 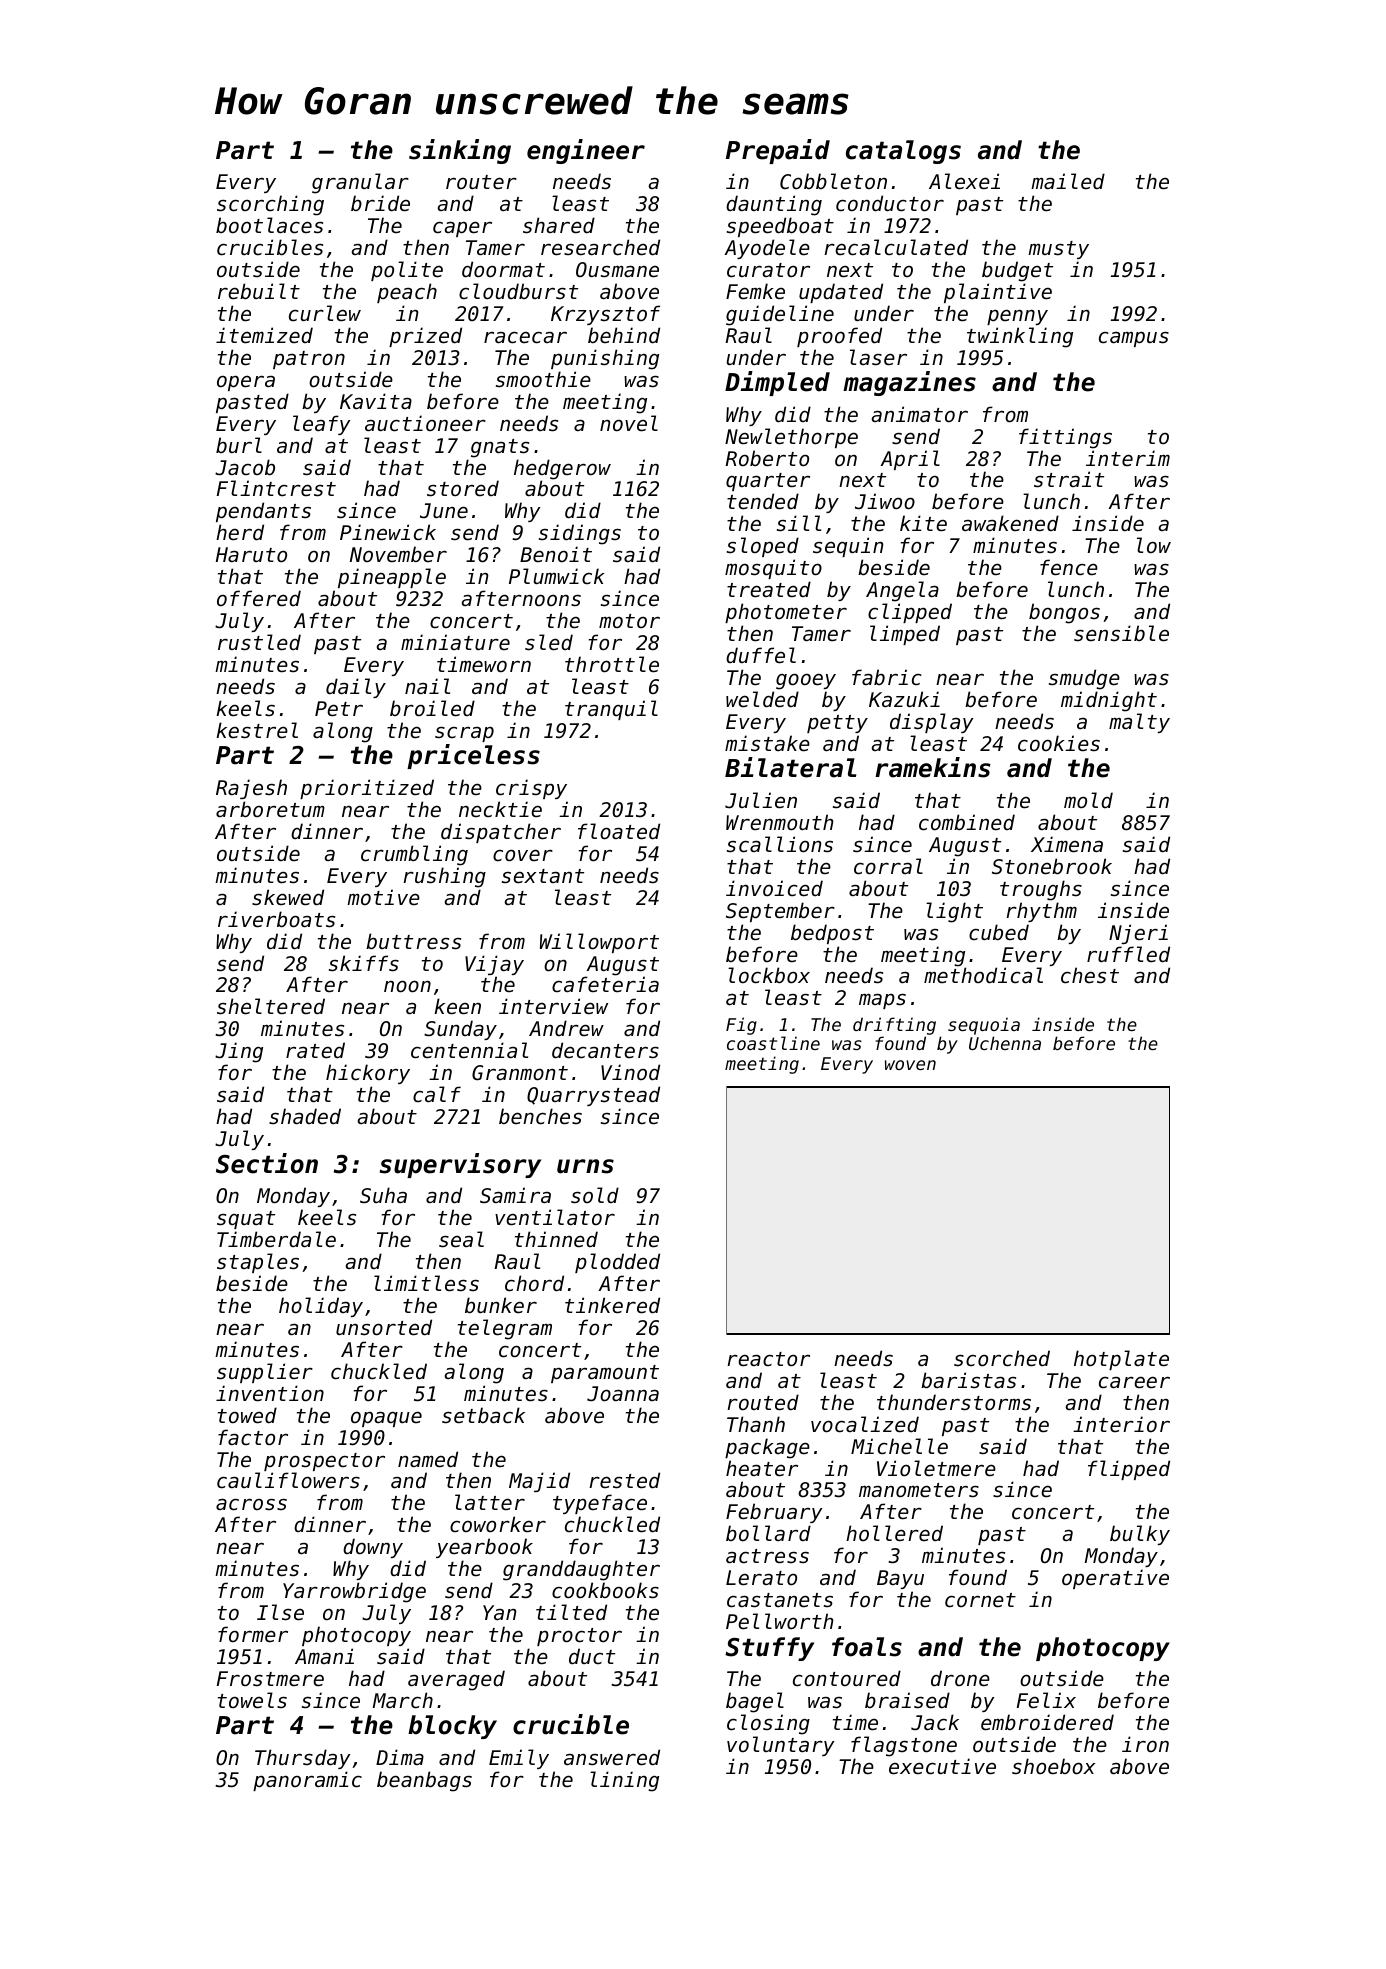 I want to click on Fig, so click(x=741, y=1026).
